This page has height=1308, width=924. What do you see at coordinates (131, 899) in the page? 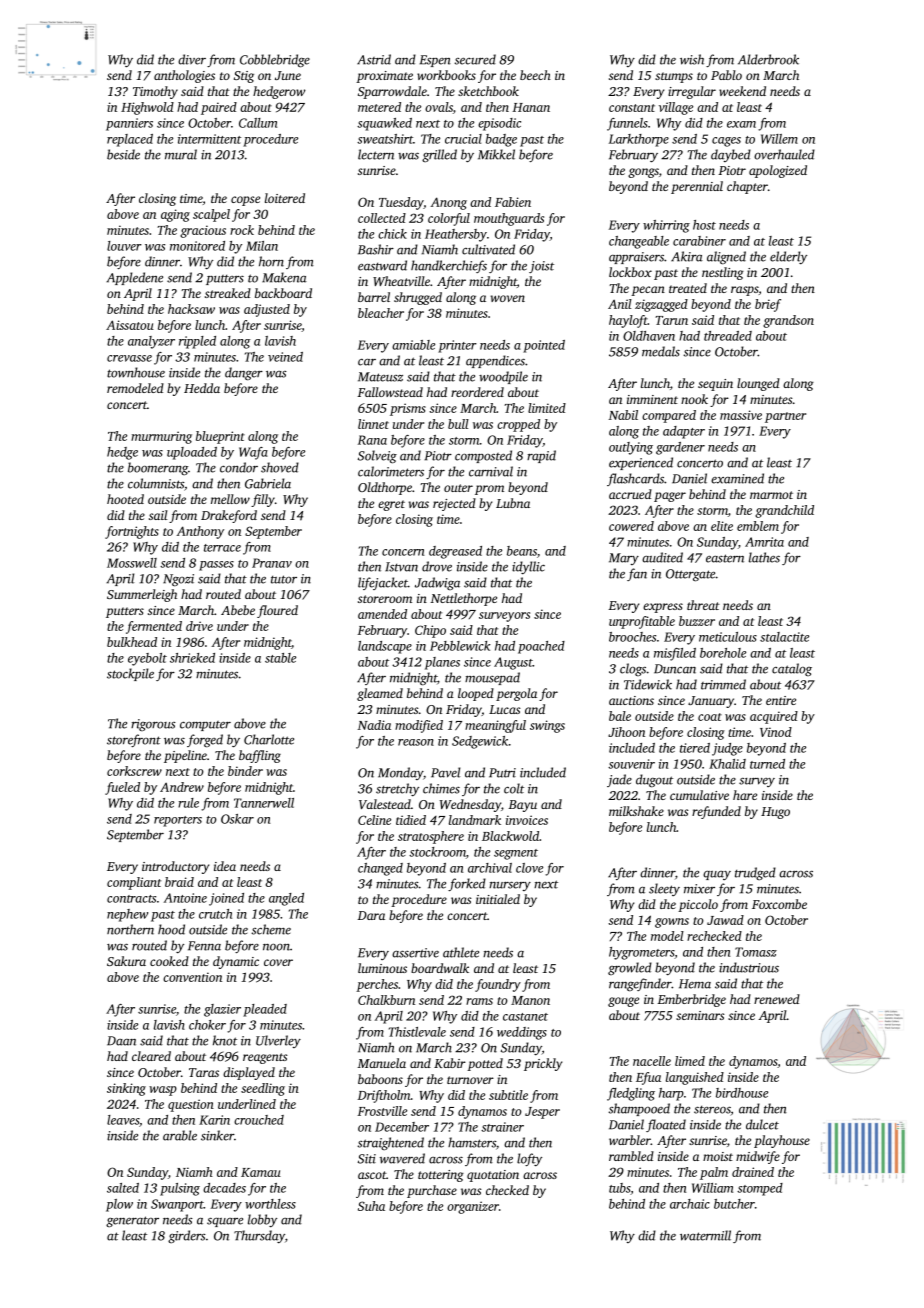
I see `contracts` at bounding box center [131, 899].
